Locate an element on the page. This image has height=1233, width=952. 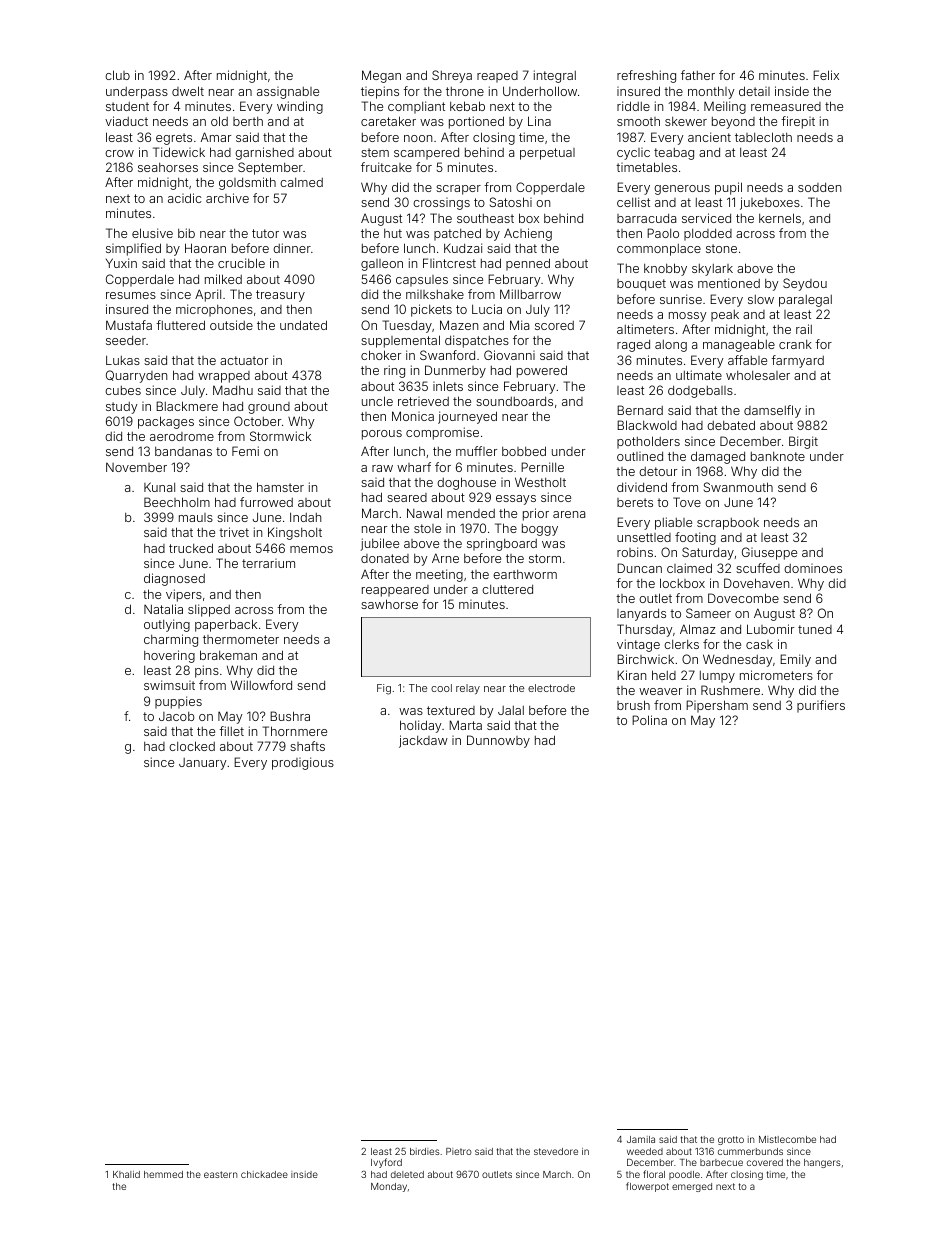
crossings is located at coordinates (441, 204).
